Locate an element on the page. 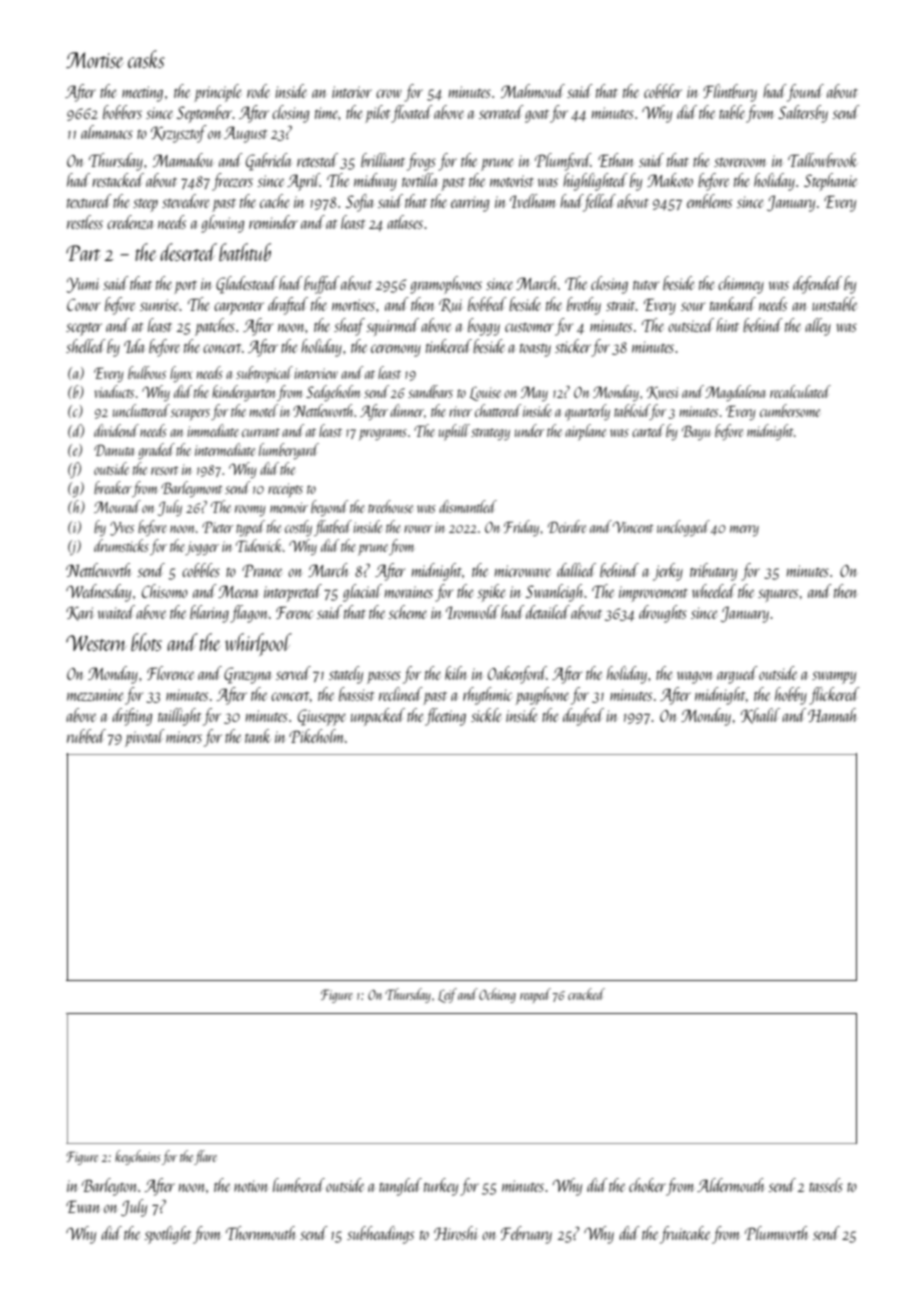 Image resolution: width=924 pixels, height=1308 pixels. cracked is located at coordinates (586, 994).
